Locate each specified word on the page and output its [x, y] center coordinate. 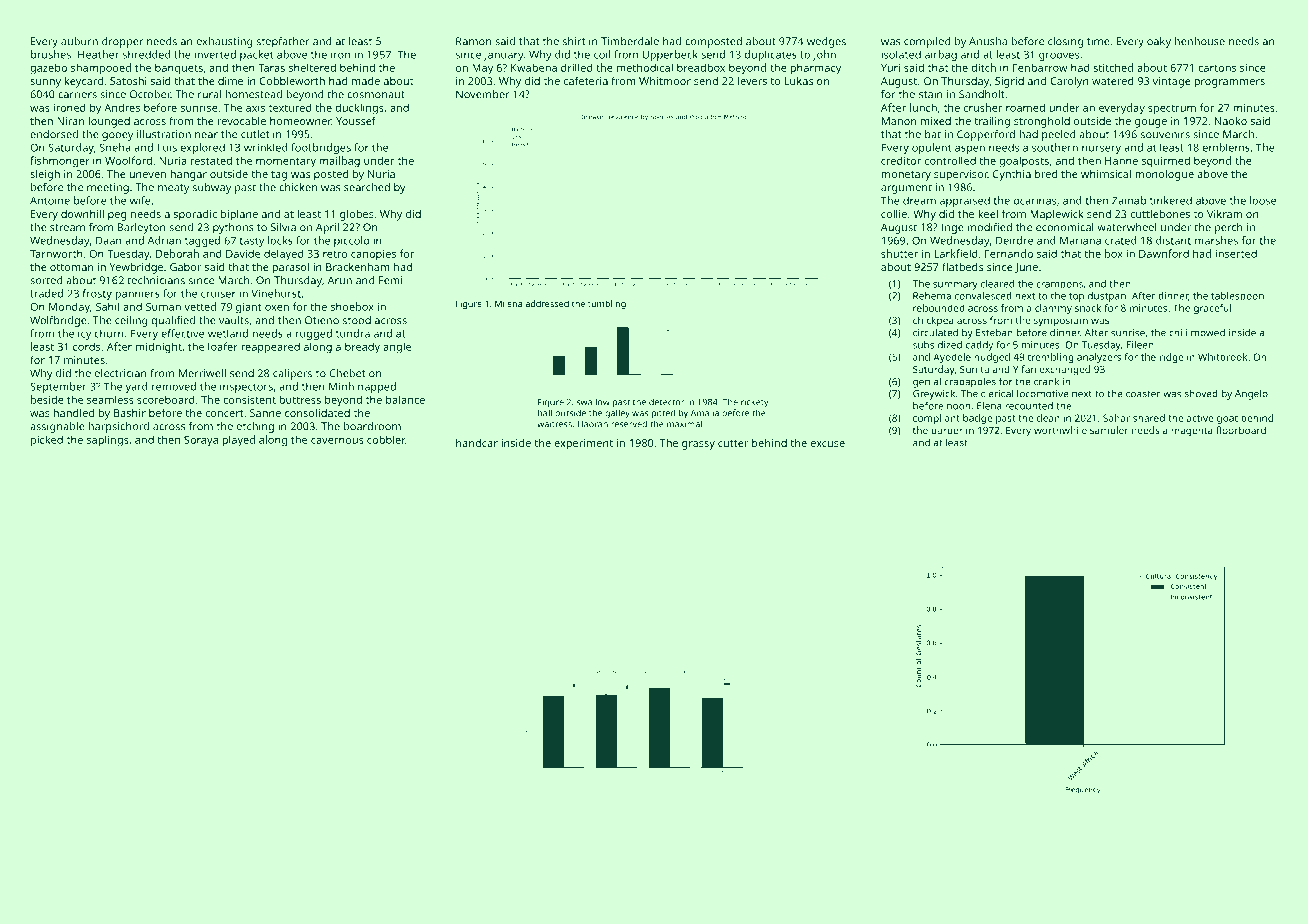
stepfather [283, 42]
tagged [202, 241]
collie [894, 214]
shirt [574, 41]
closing [1065, 42]
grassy [698, 445]
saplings [108, 441]
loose [1263, 200]
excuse [828, 444]
